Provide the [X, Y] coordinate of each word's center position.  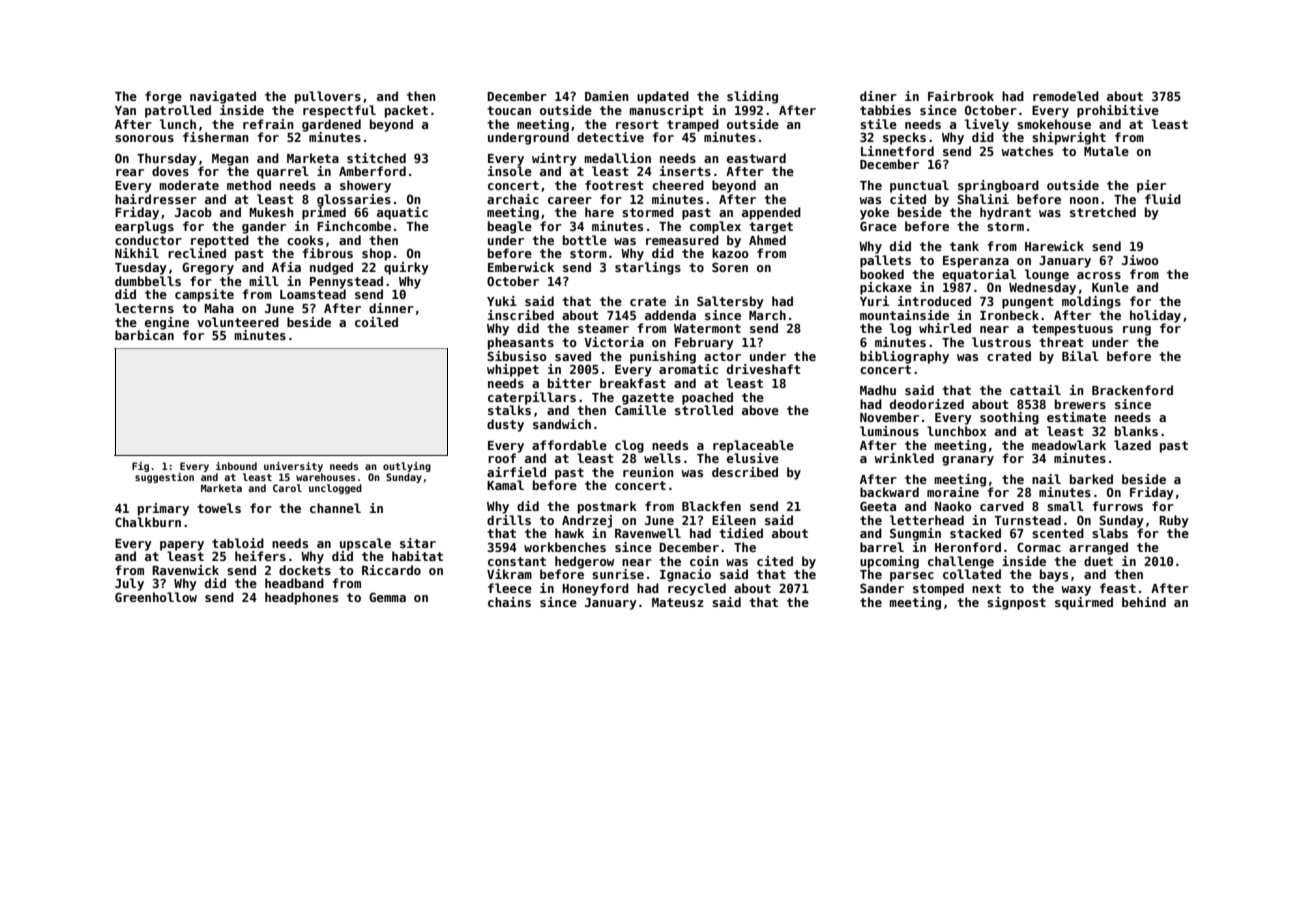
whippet [513, 370]
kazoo [730, 253]
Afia [286, 267]
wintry [554, 159]
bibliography [904, 357]
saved [573, 356]
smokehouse [1054, 124]
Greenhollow [156, 597]
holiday [1155, 316]
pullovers [328, 97]
